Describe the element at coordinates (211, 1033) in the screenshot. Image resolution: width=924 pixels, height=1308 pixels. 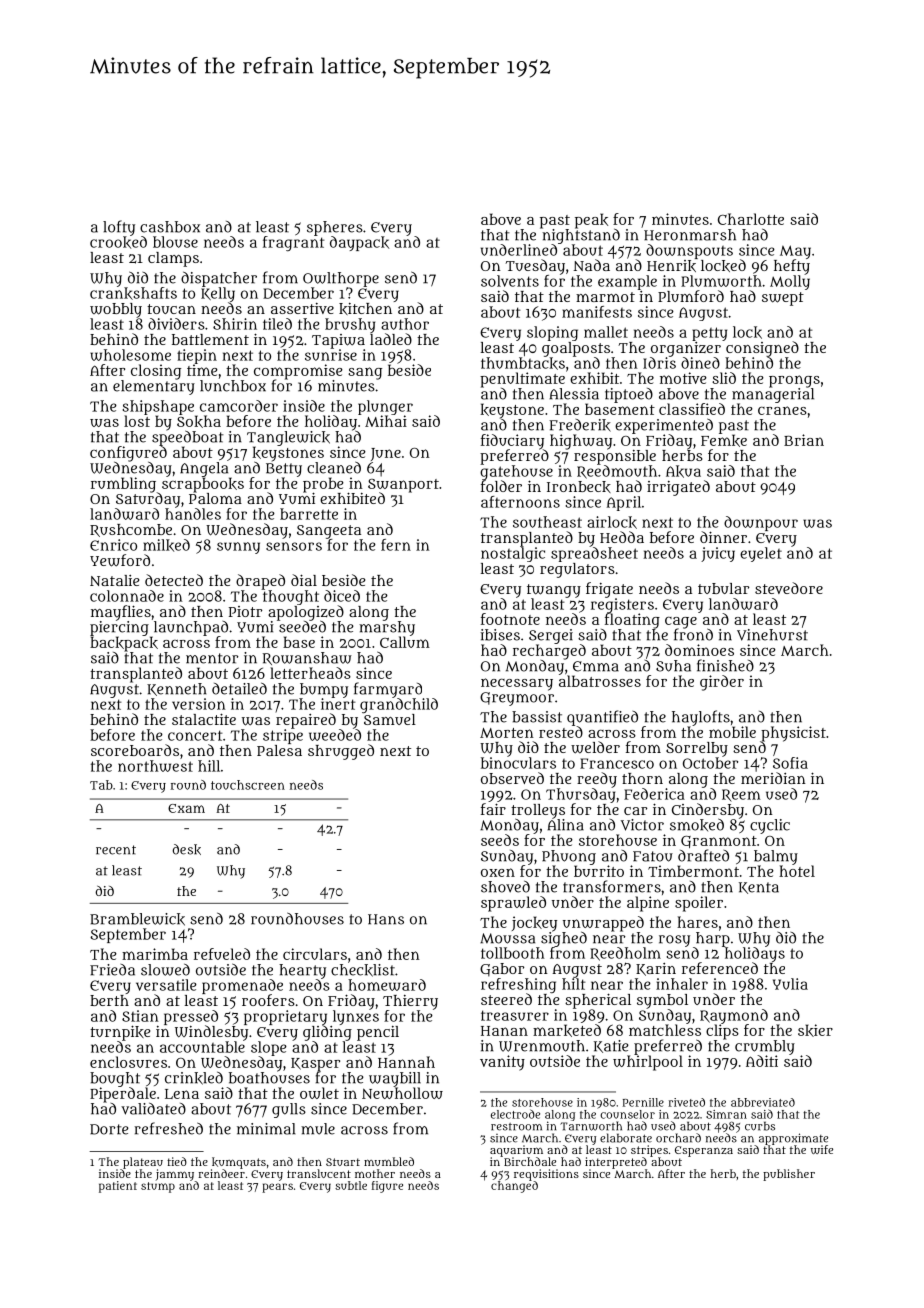
I see `Windlesby` at that location.
